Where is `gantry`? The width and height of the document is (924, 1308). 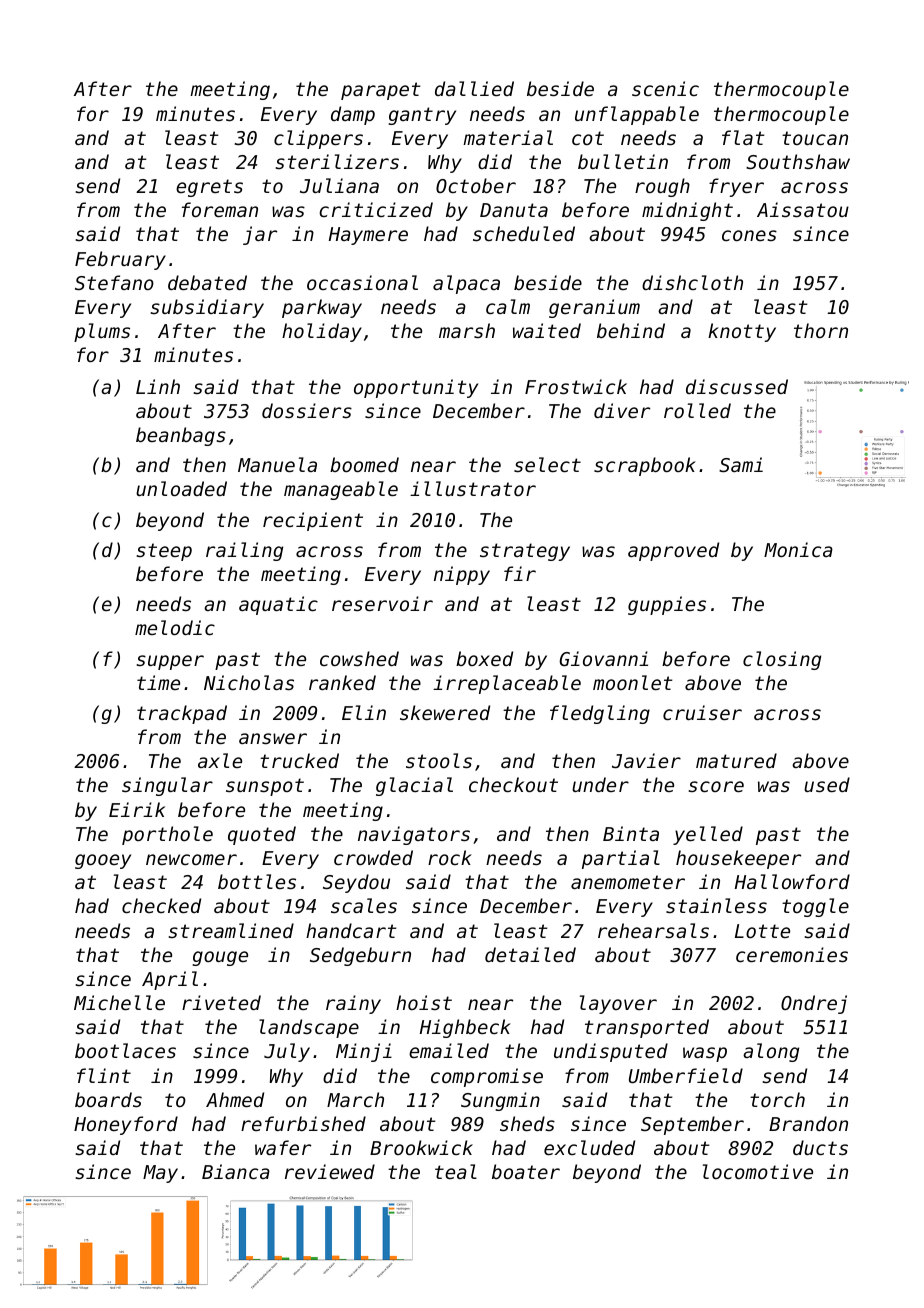 gantry is located at coordinates (422, 116).
